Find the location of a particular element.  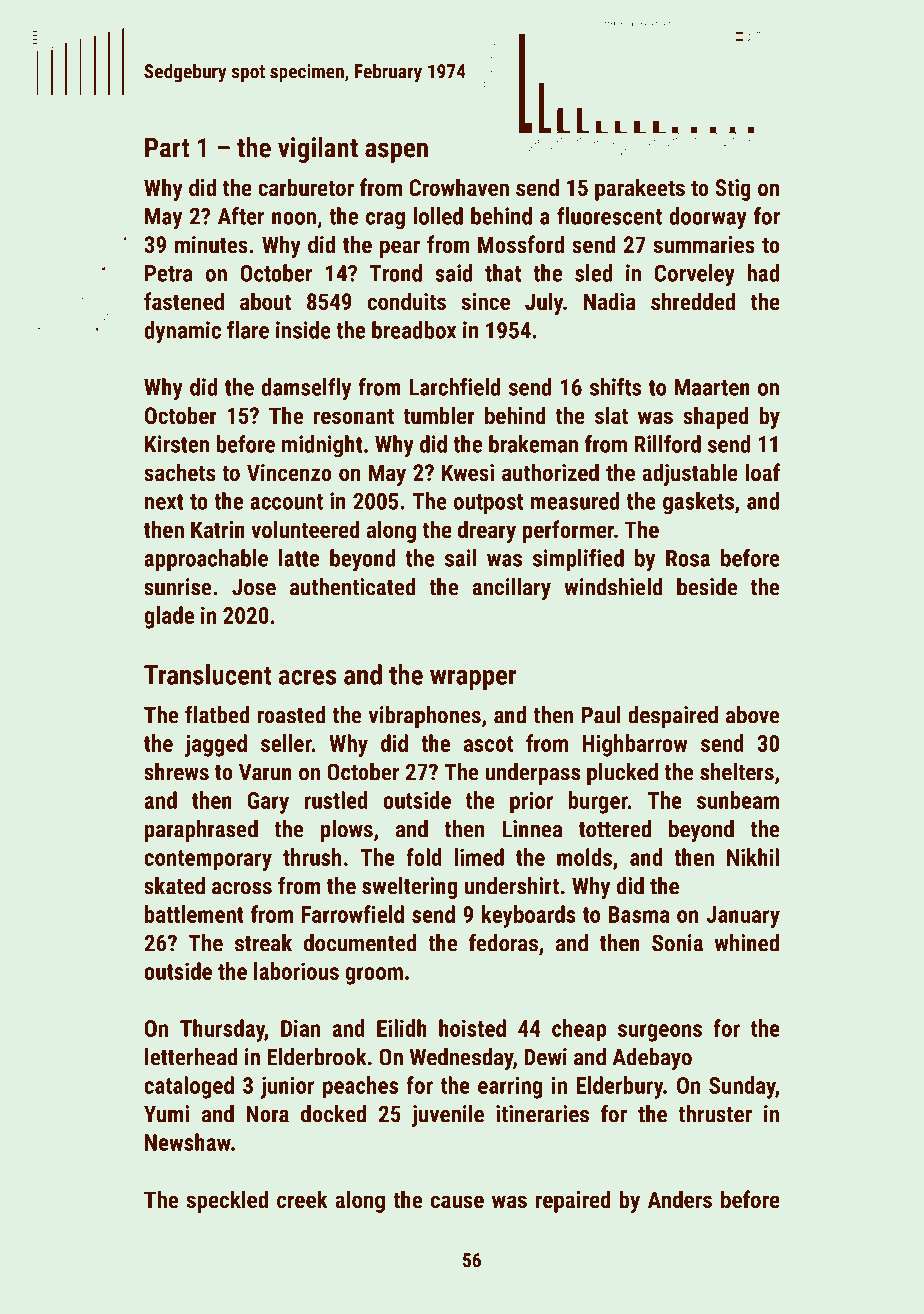

speckled is located at coordinates (227, 1201).
